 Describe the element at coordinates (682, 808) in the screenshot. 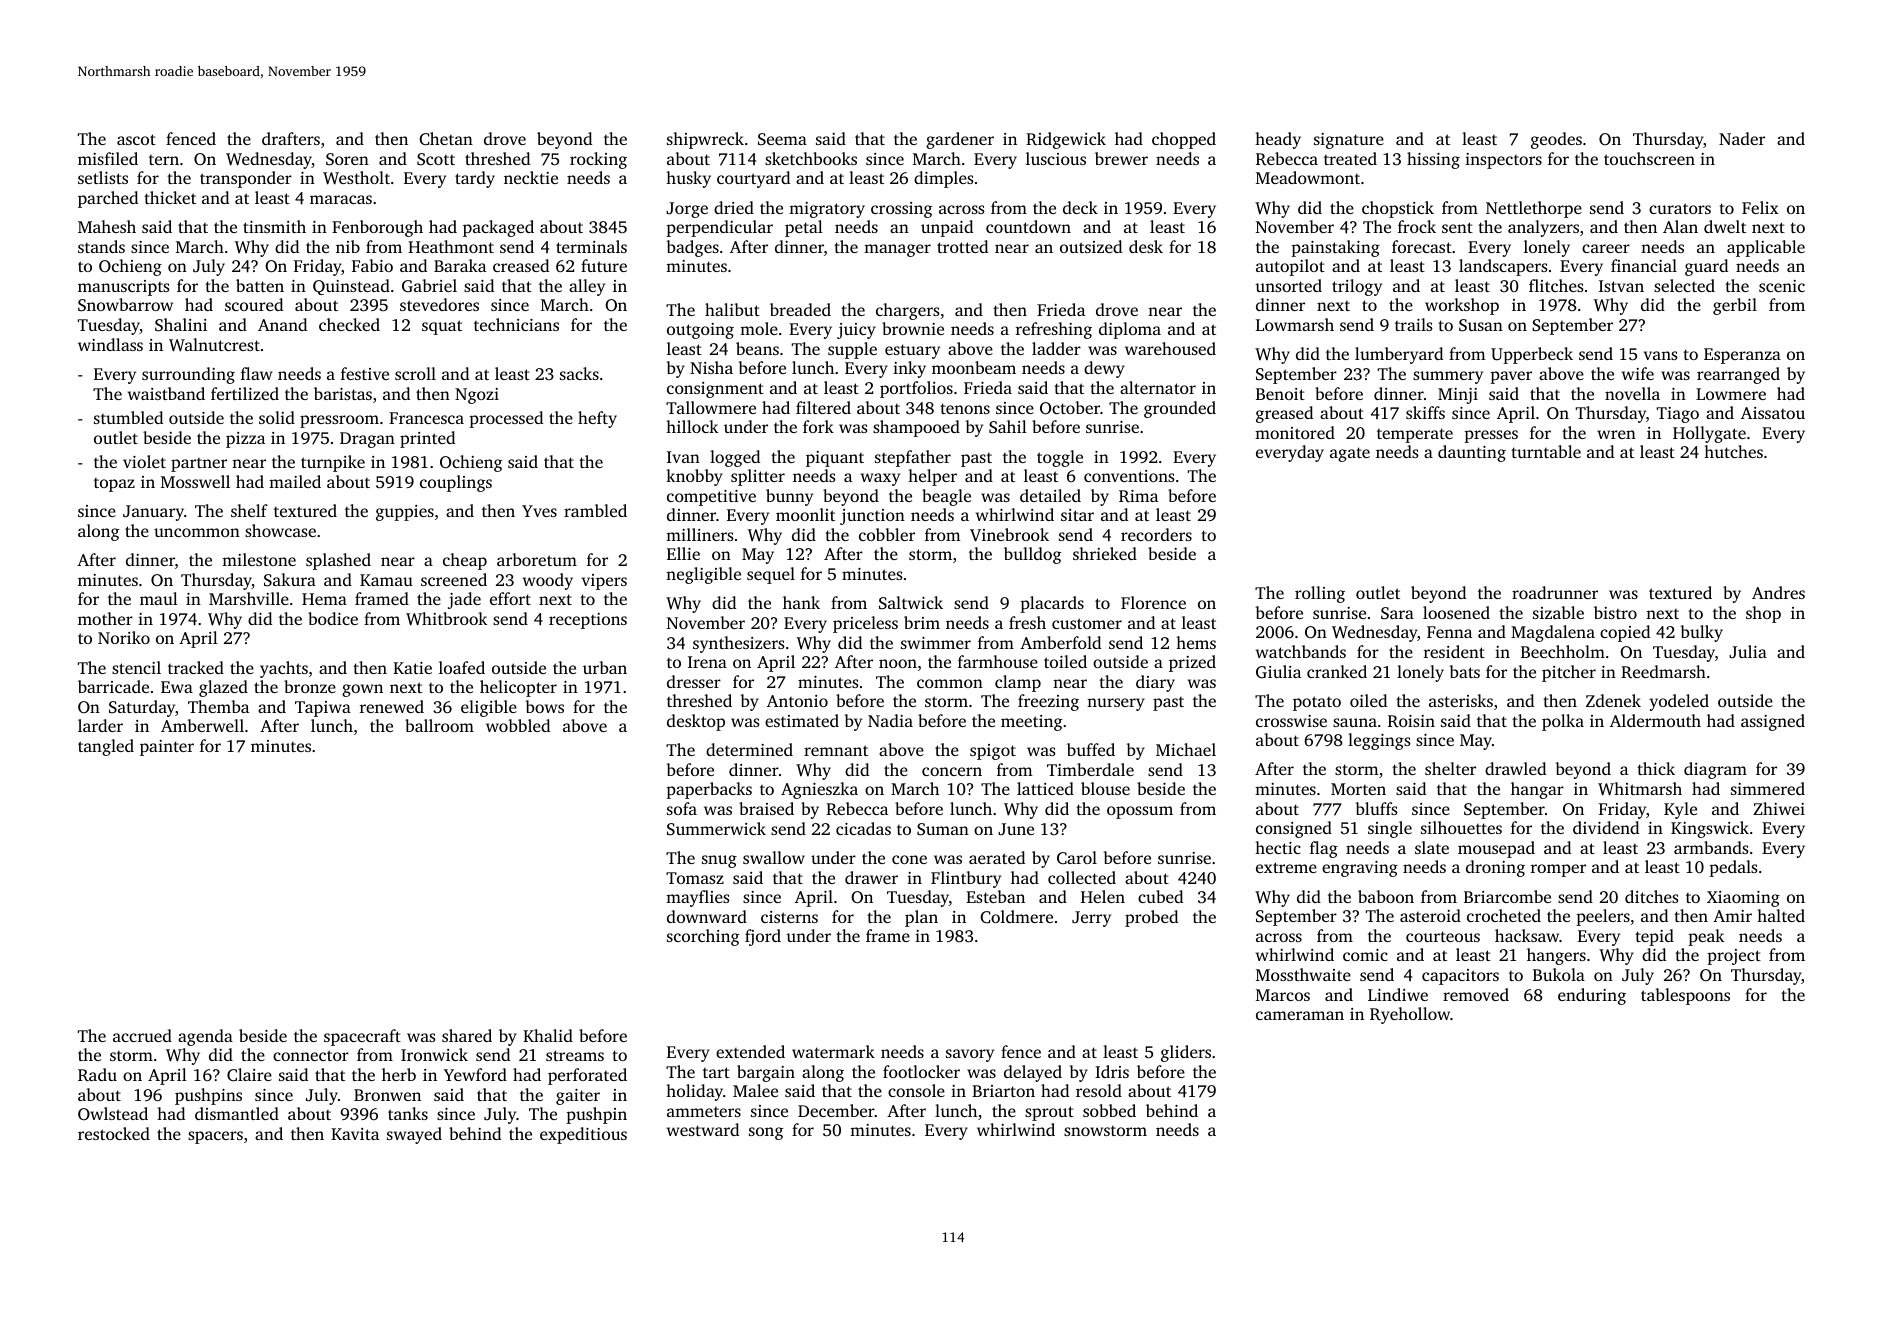

I see `sofa` at that location.
